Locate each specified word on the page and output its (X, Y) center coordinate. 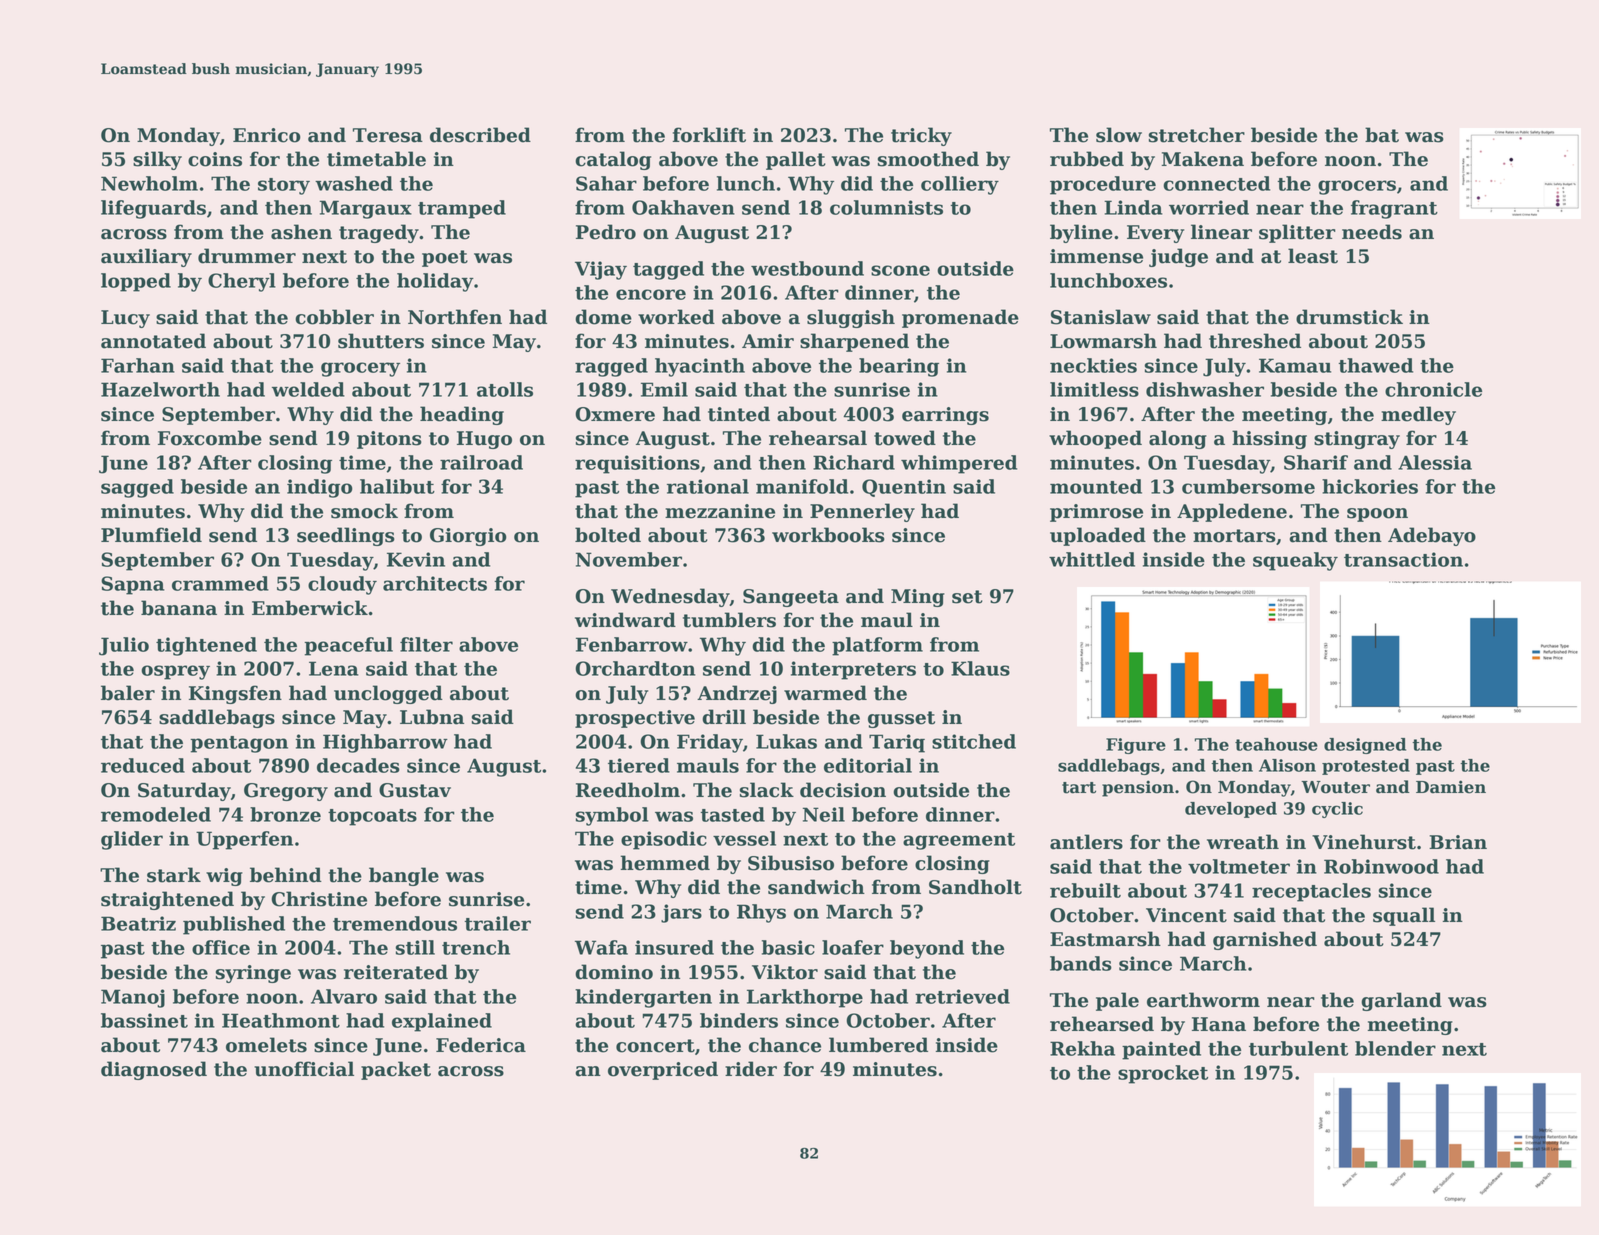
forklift (709, 135)
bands (1081, 963)
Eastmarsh (1105, 939)
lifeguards (153, 209)
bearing (899, 367)
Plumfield (151, 535)
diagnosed (154, 1070)
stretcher (1197, 135)
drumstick (1349, 317)
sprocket (1163, 1074)
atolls (505, 389)
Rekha (1082, 1048)
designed (1365, 746)
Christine (319, 899)
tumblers (729, 620)
